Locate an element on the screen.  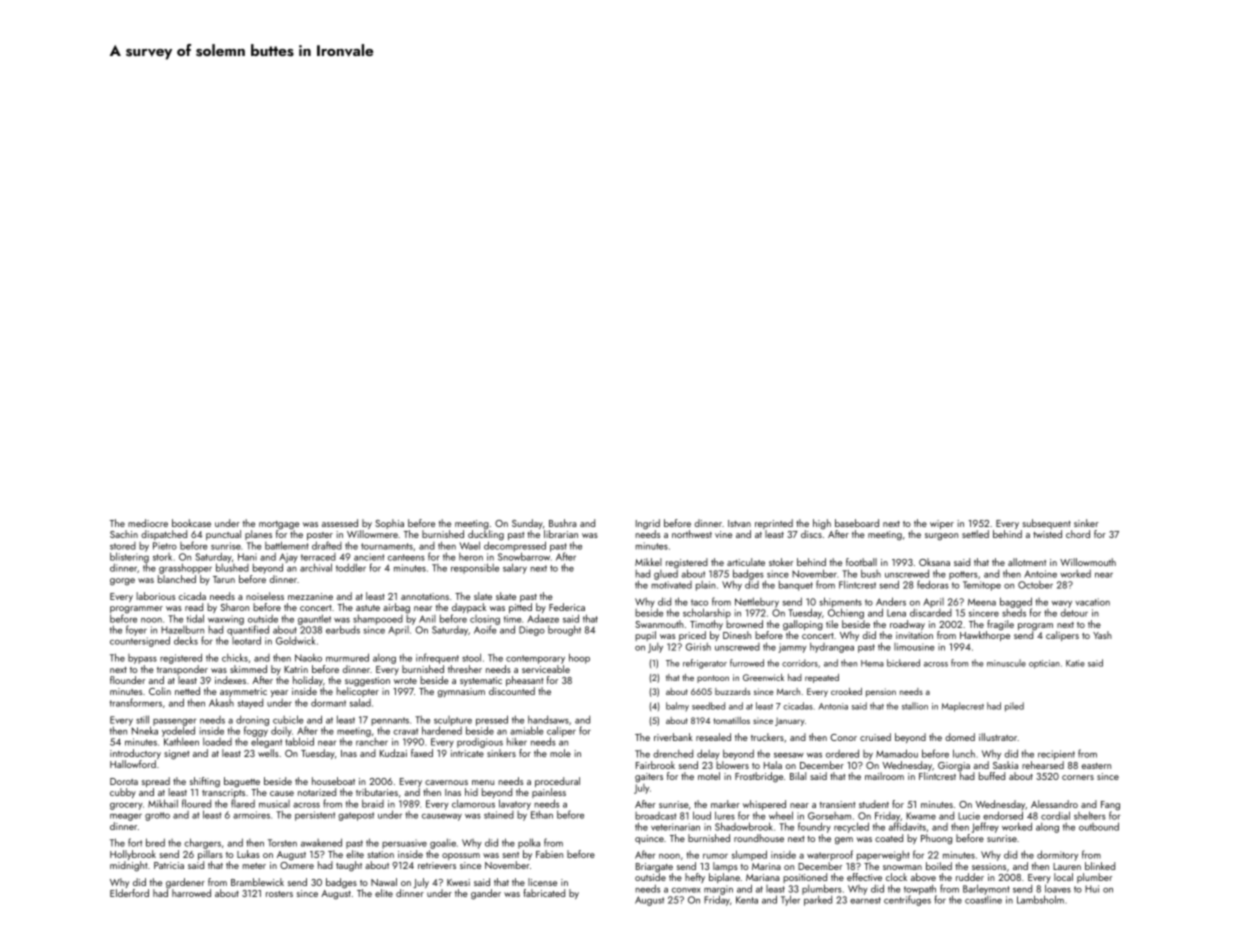
duckling is located at coordinates (486, 535).
